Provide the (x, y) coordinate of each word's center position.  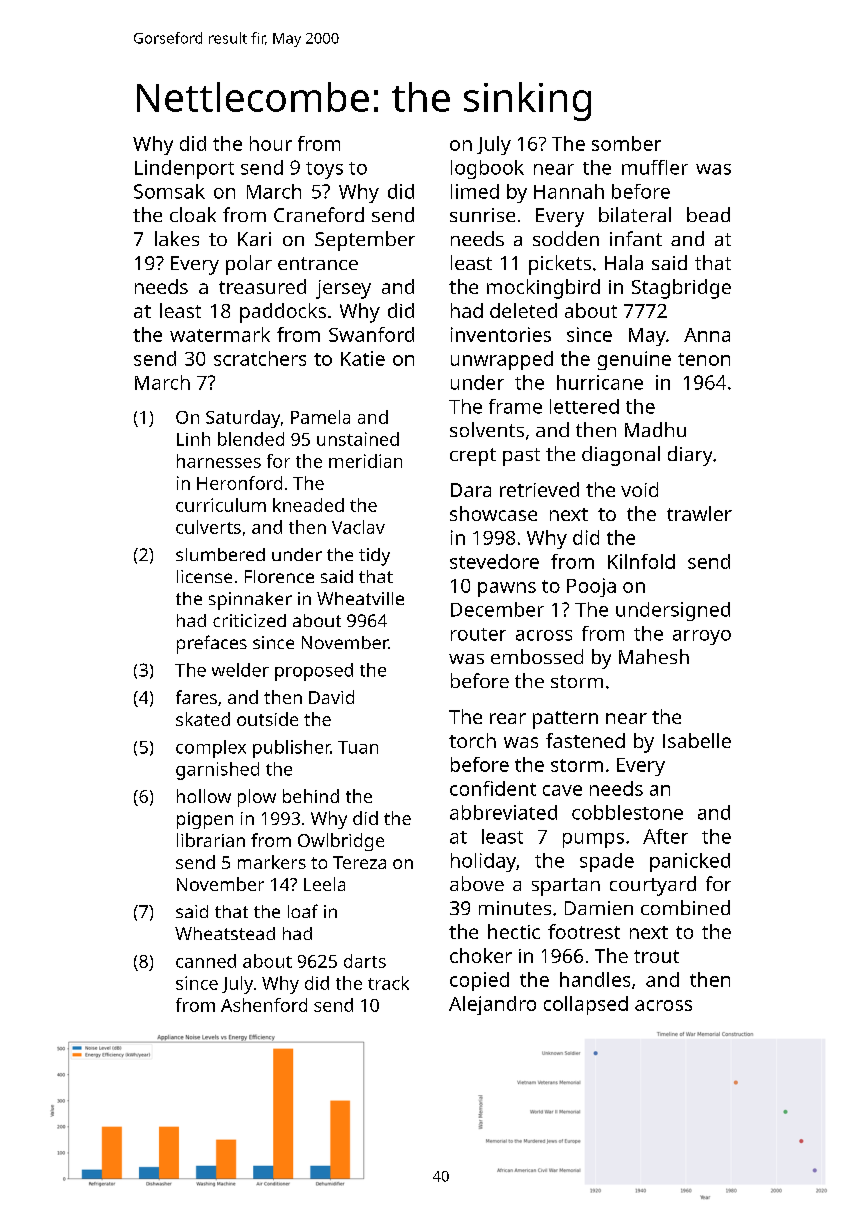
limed (475, 191)
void (639, 489)
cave (562, 790)
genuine (634, 360)
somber (626, 143)
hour (271, 143)
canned (206, 961)
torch (472, 740)
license (204, 576)
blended (251, 439)
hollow (204, 796)
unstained (358, 439)
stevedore (494, 561)
